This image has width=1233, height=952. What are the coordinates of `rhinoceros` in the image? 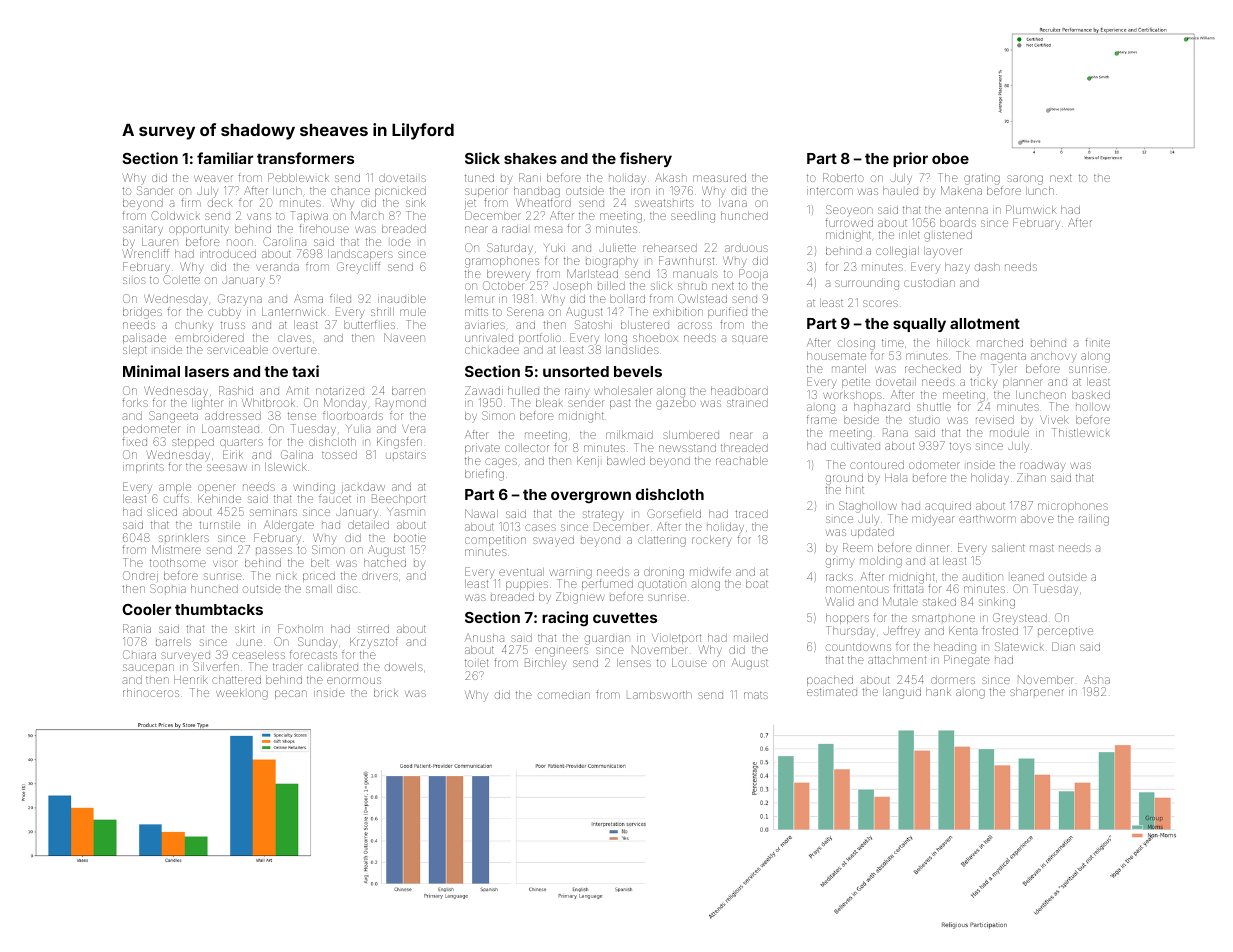 It's located at (151, 693).
